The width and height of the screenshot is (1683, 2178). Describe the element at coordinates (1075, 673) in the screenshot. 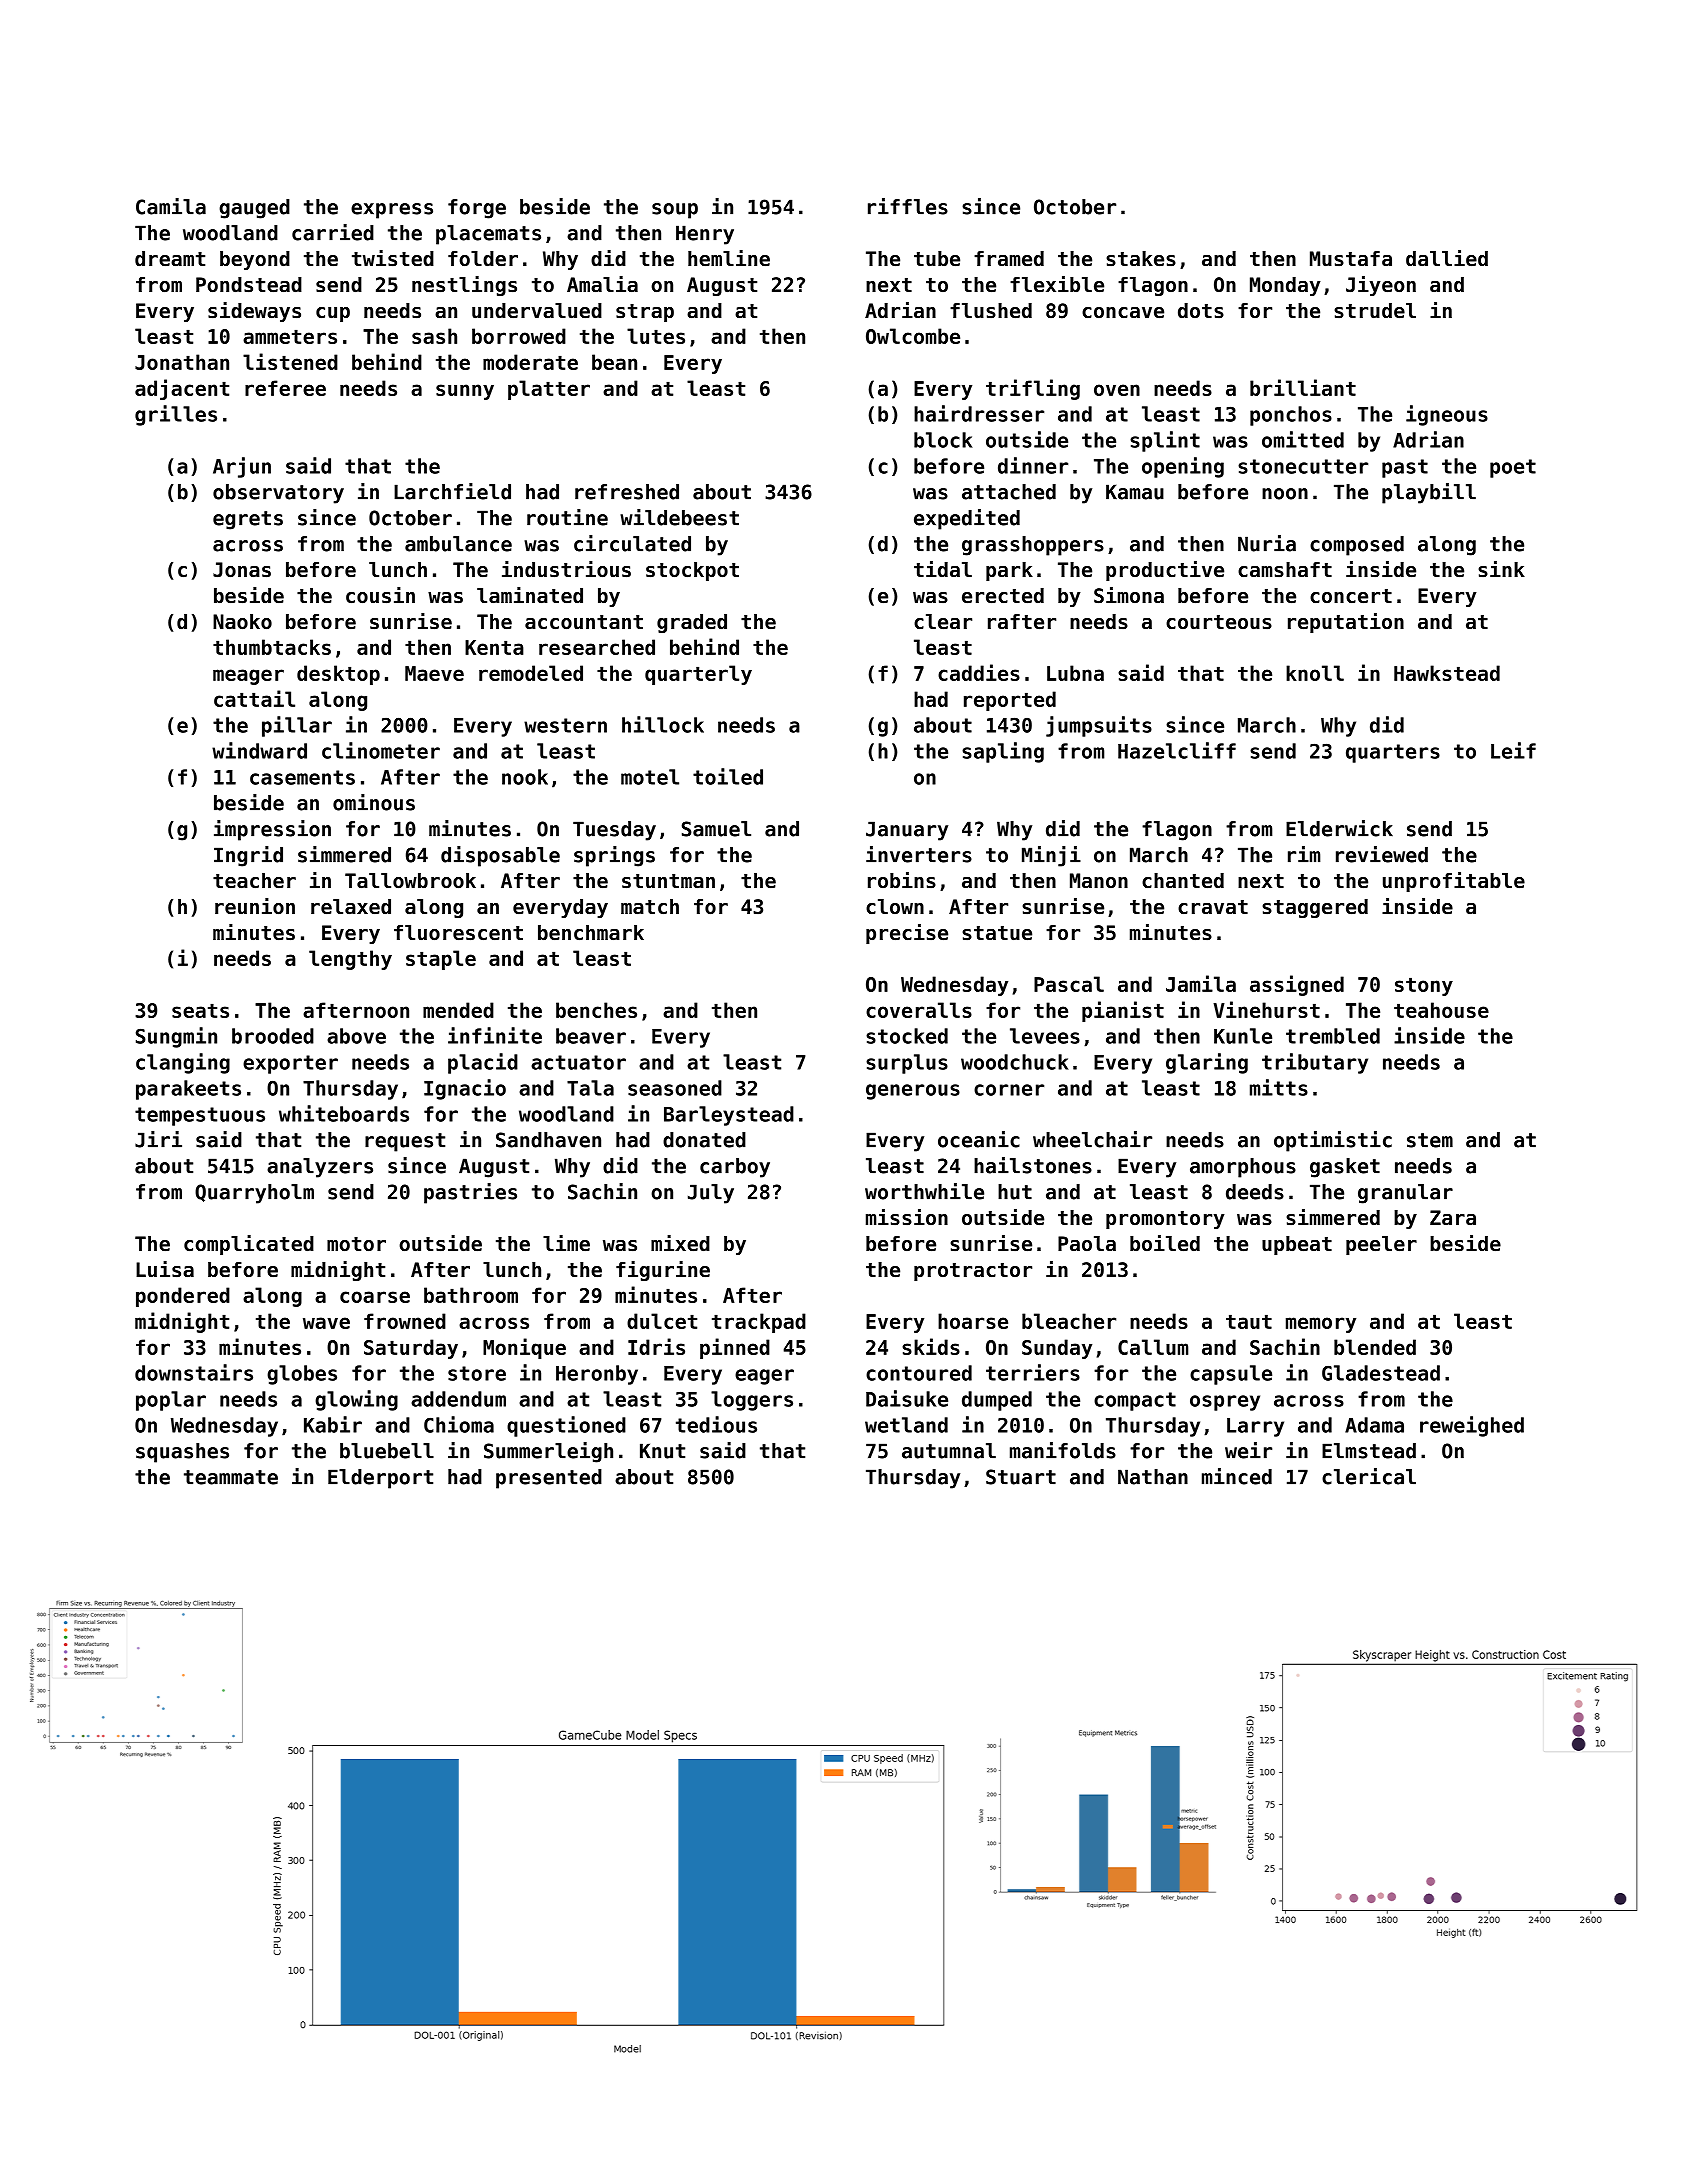

I see `Lubna` at that location.
